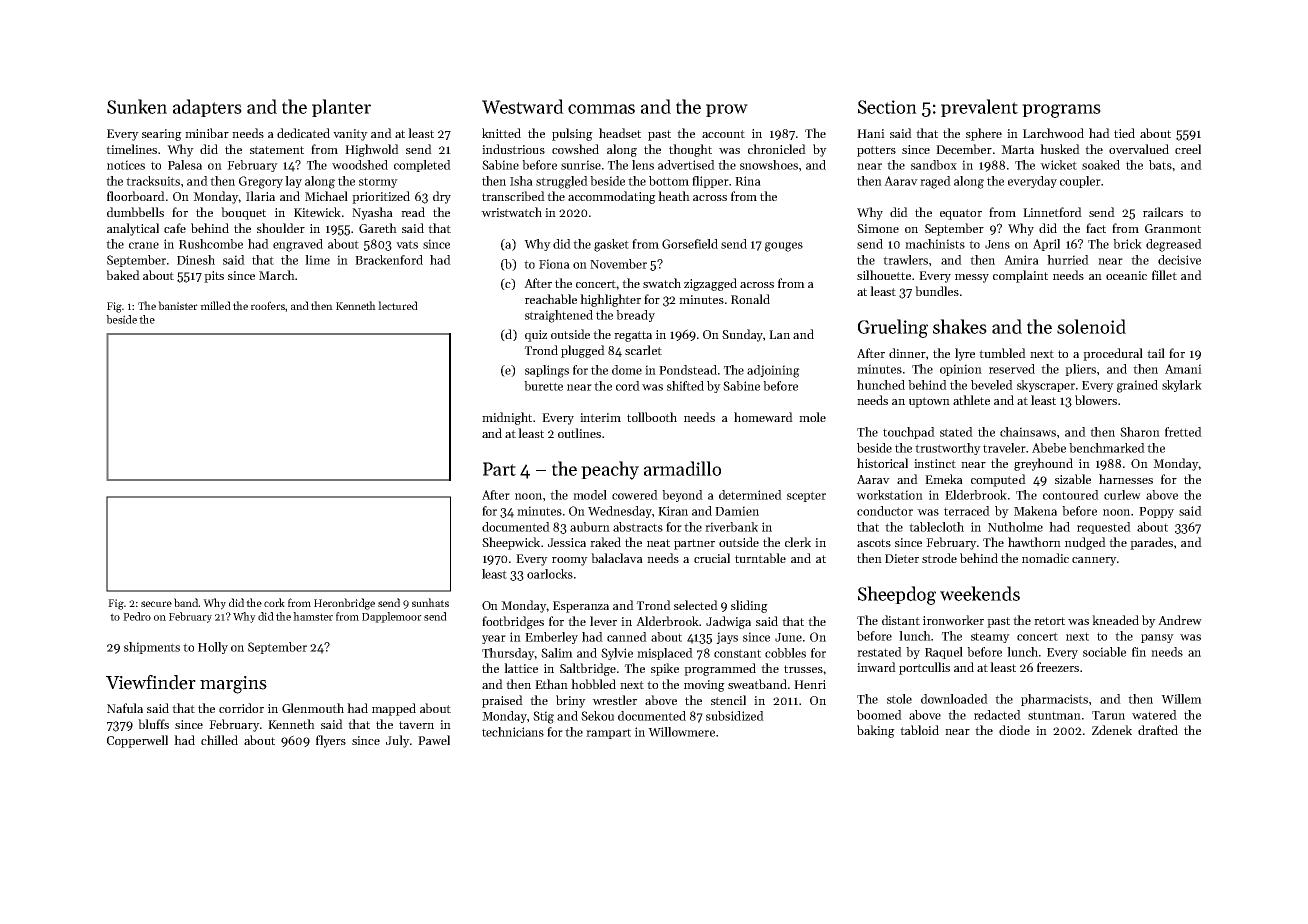  I want to click on prow, so click(727, 110).
